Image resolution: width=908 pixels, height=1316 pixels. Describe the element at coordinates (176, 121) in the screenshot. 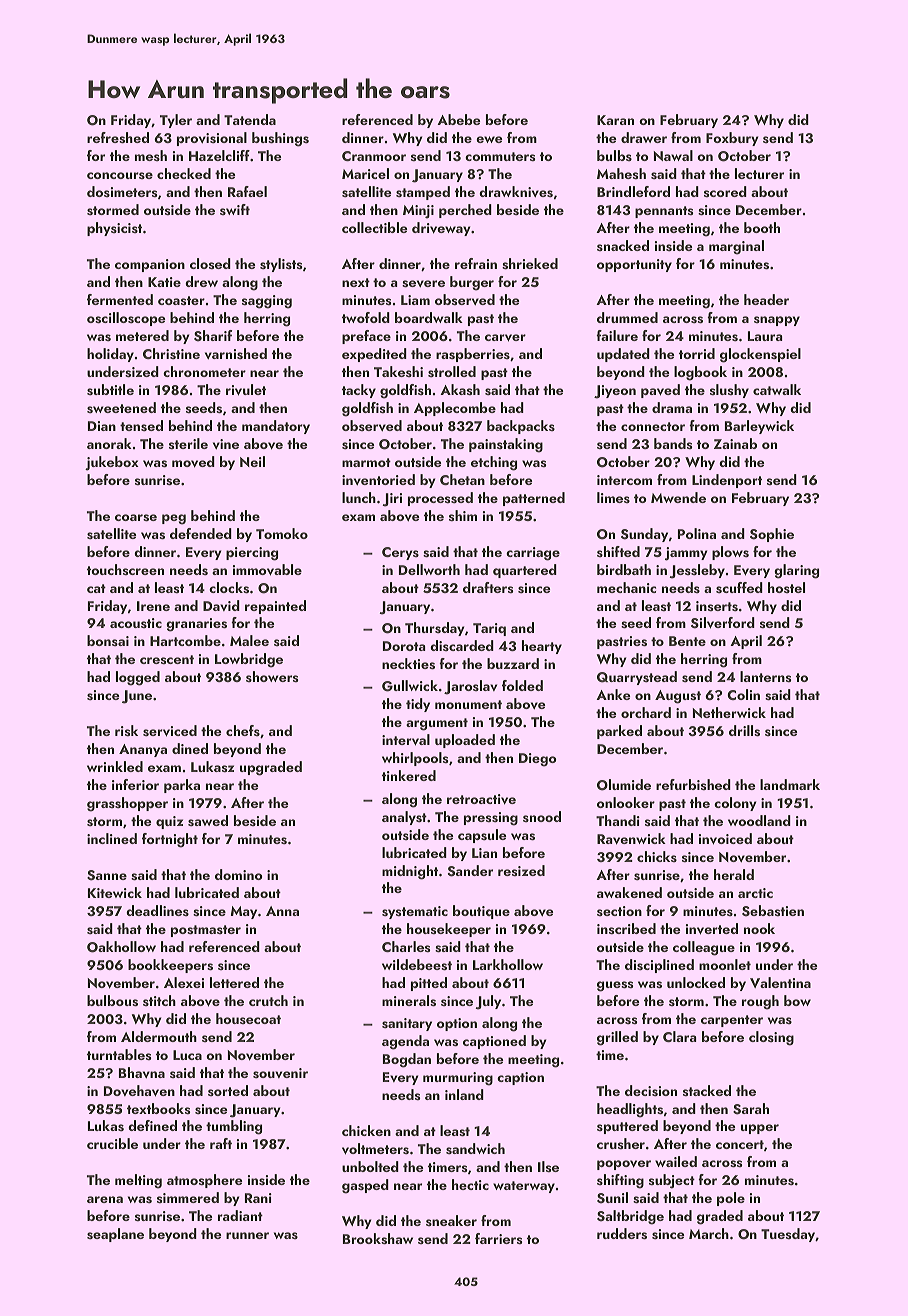

I see `Tyler` at that location.
